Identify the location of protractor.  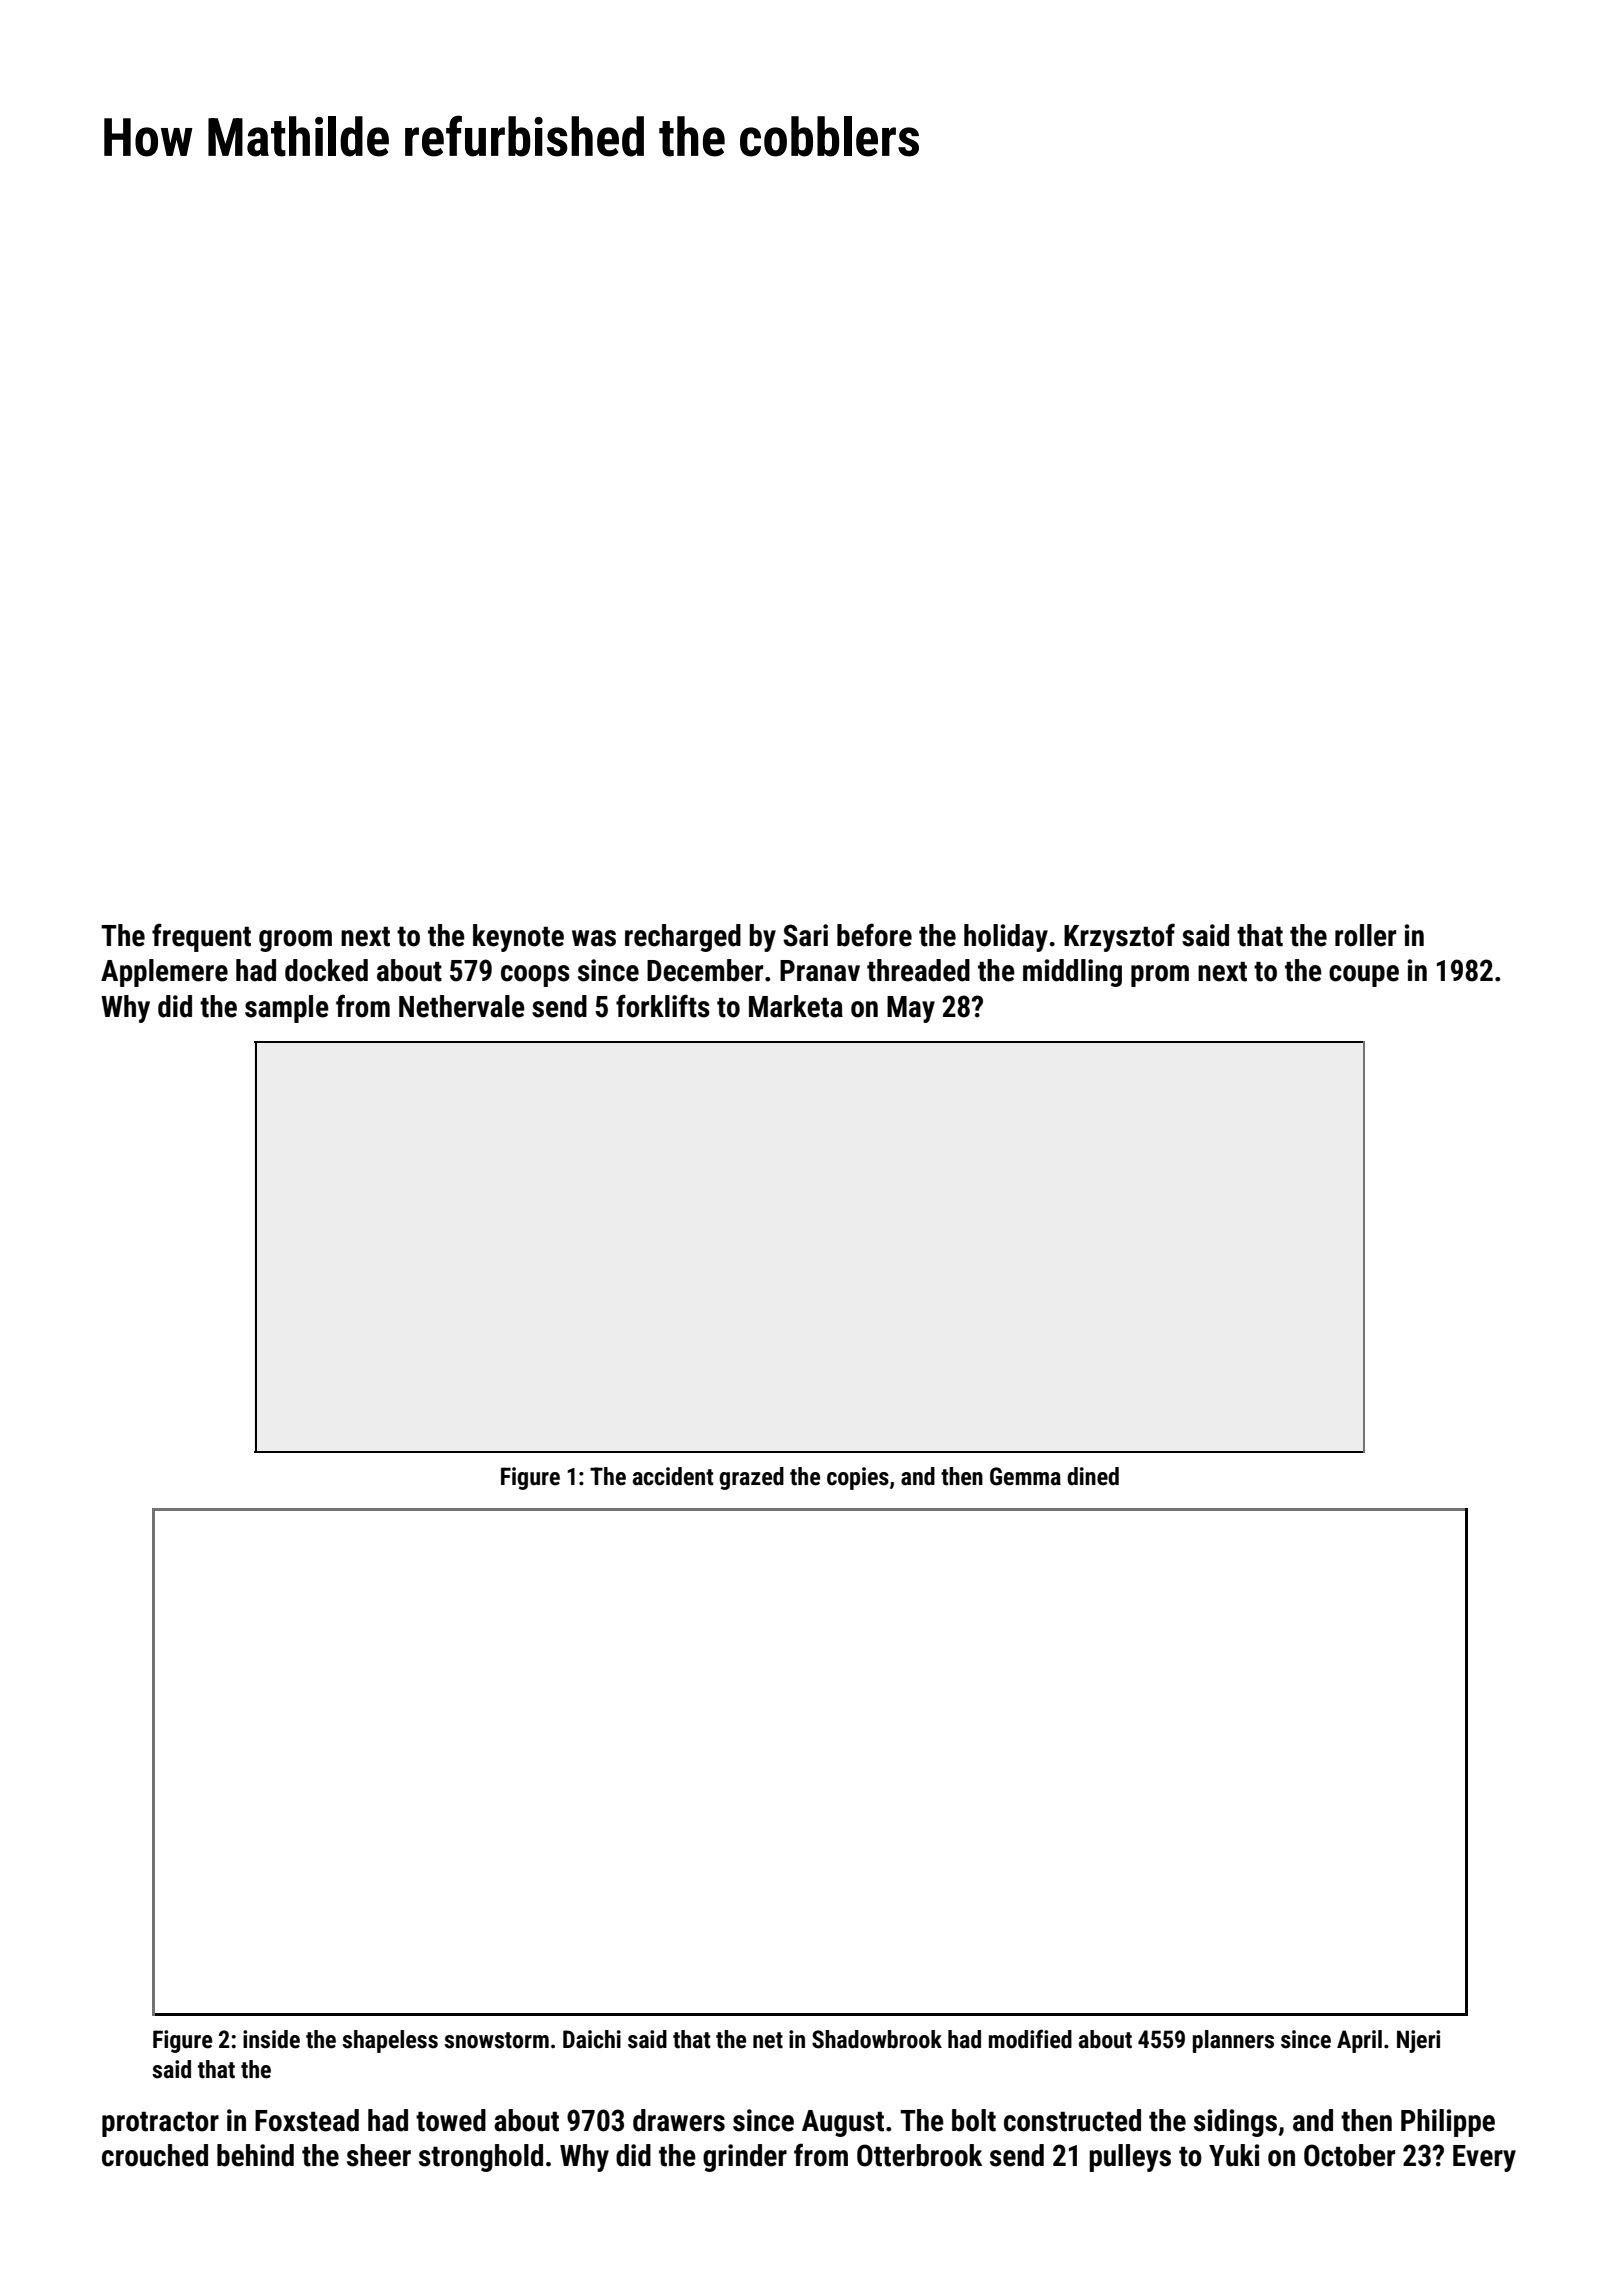
(160, 2124).
